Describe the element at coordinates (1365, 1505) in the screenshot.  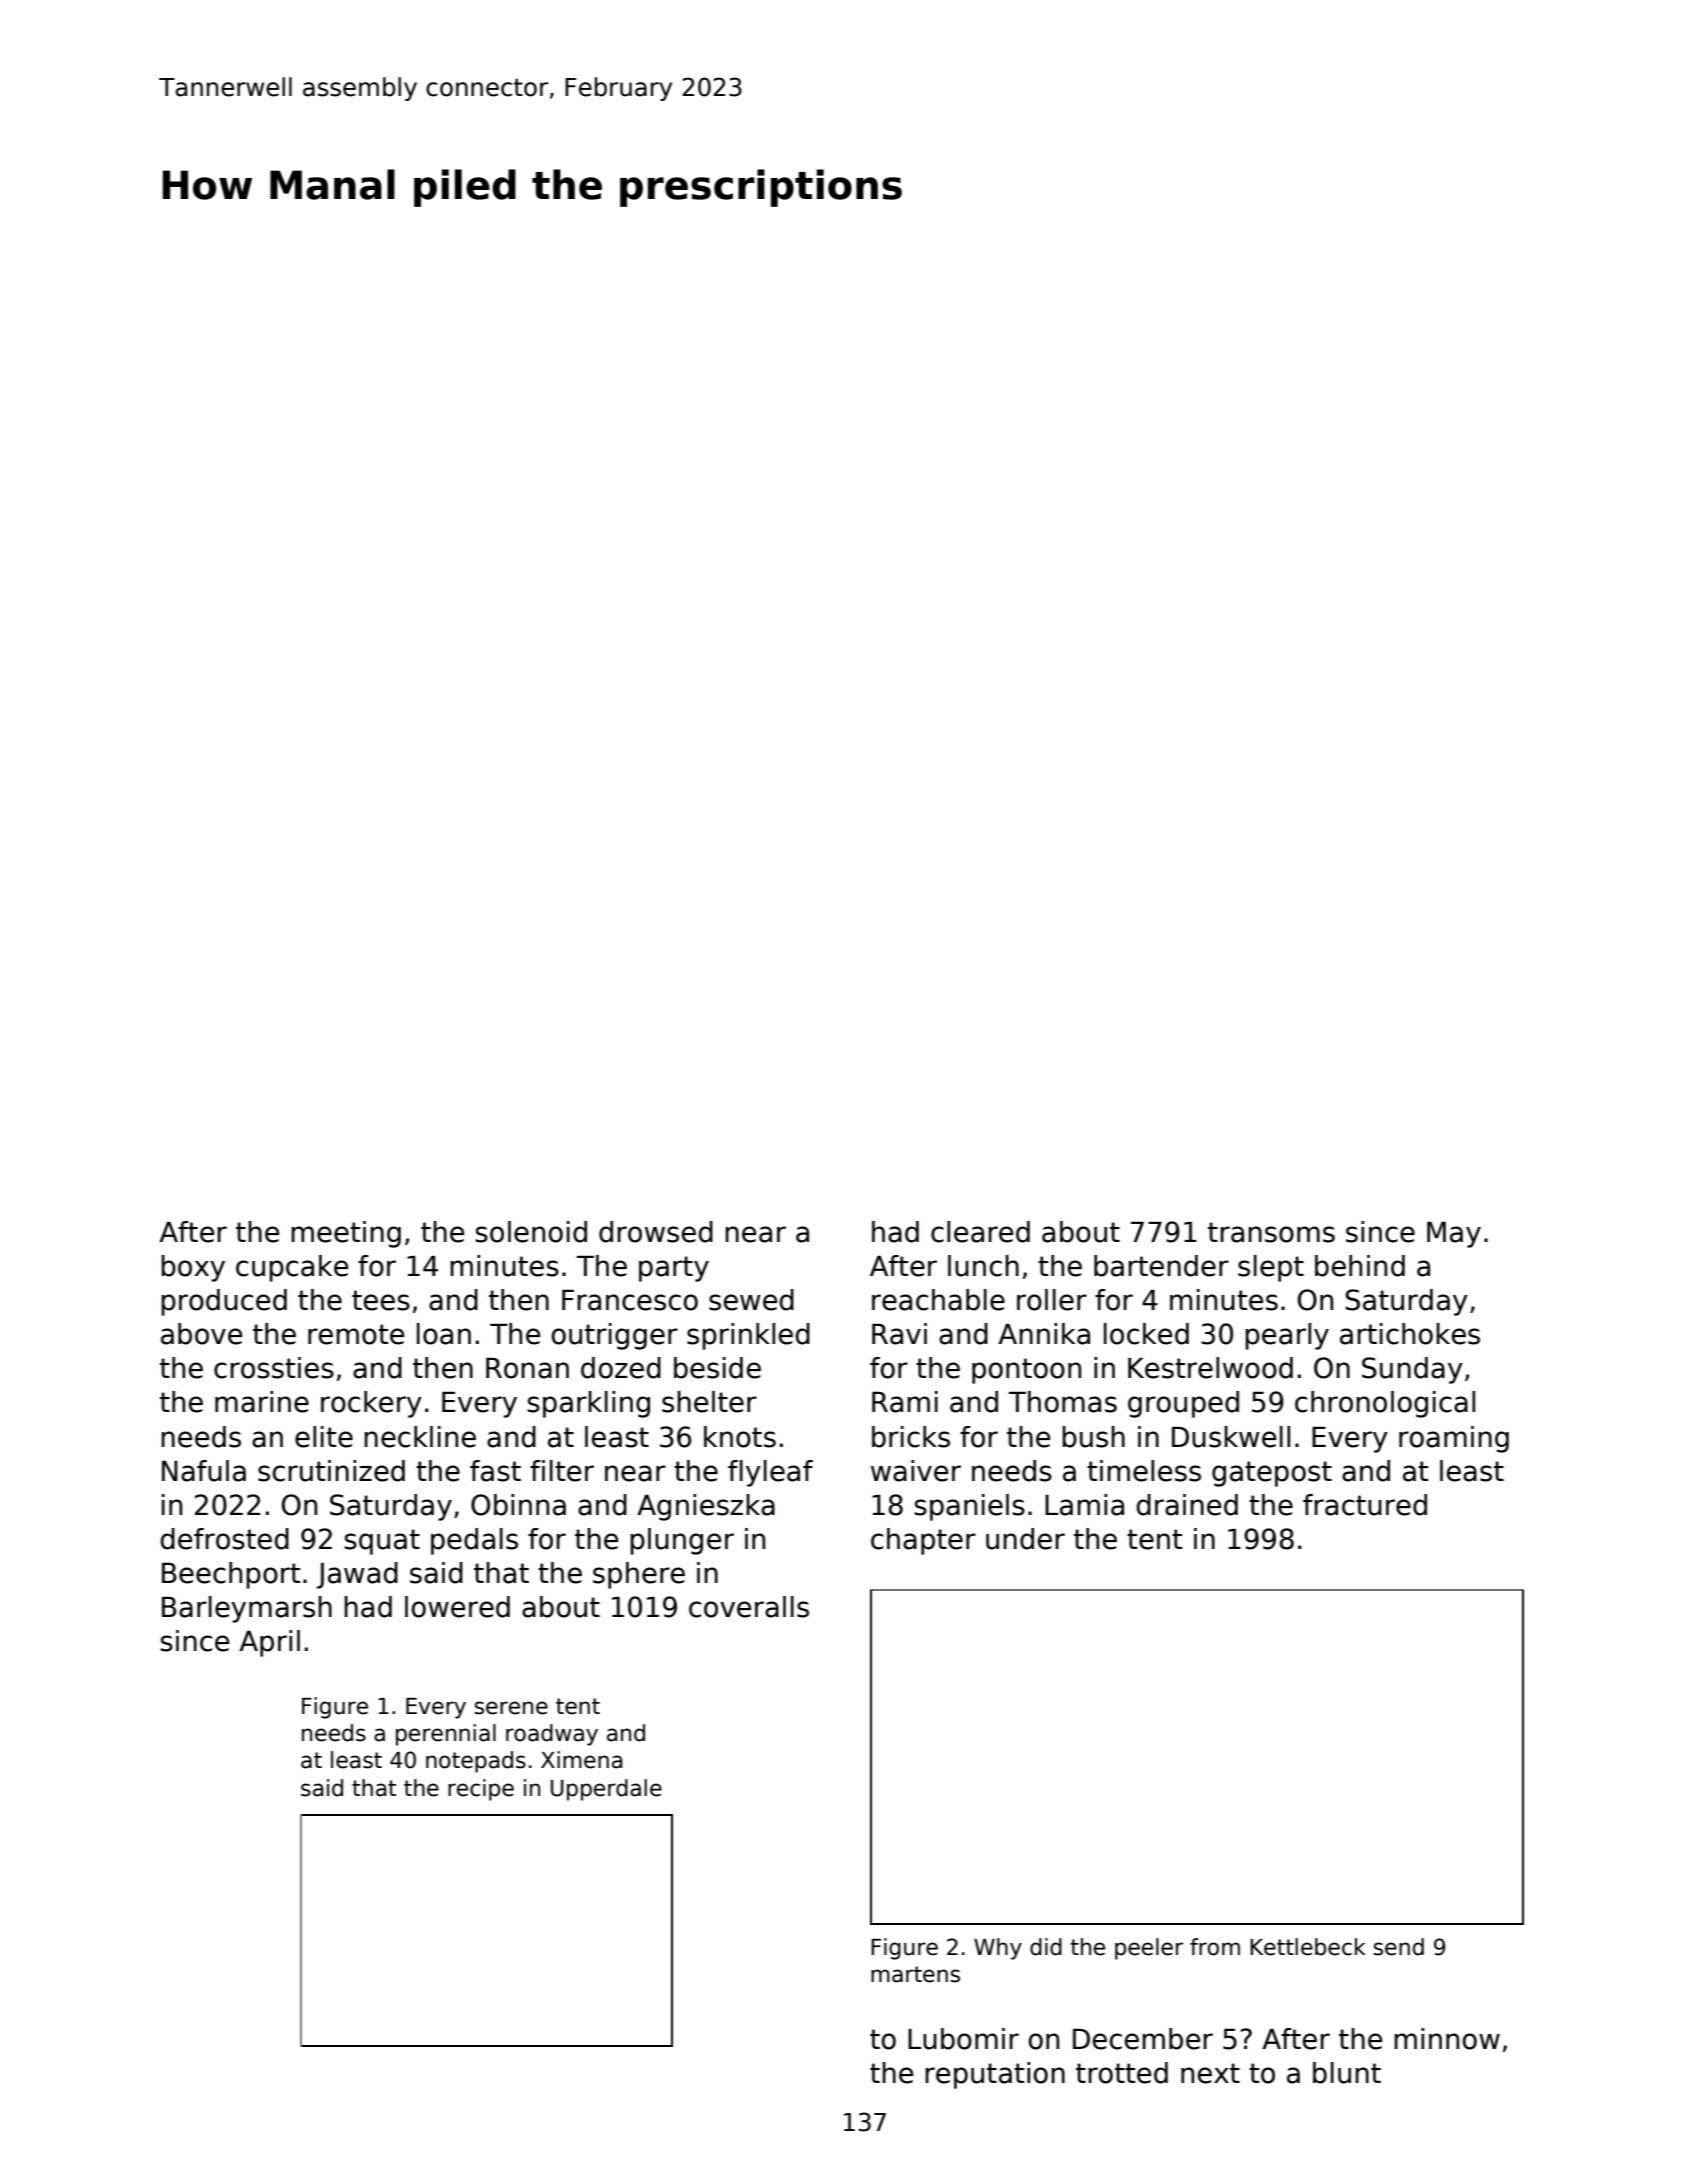
I see `fractured` at that location.
